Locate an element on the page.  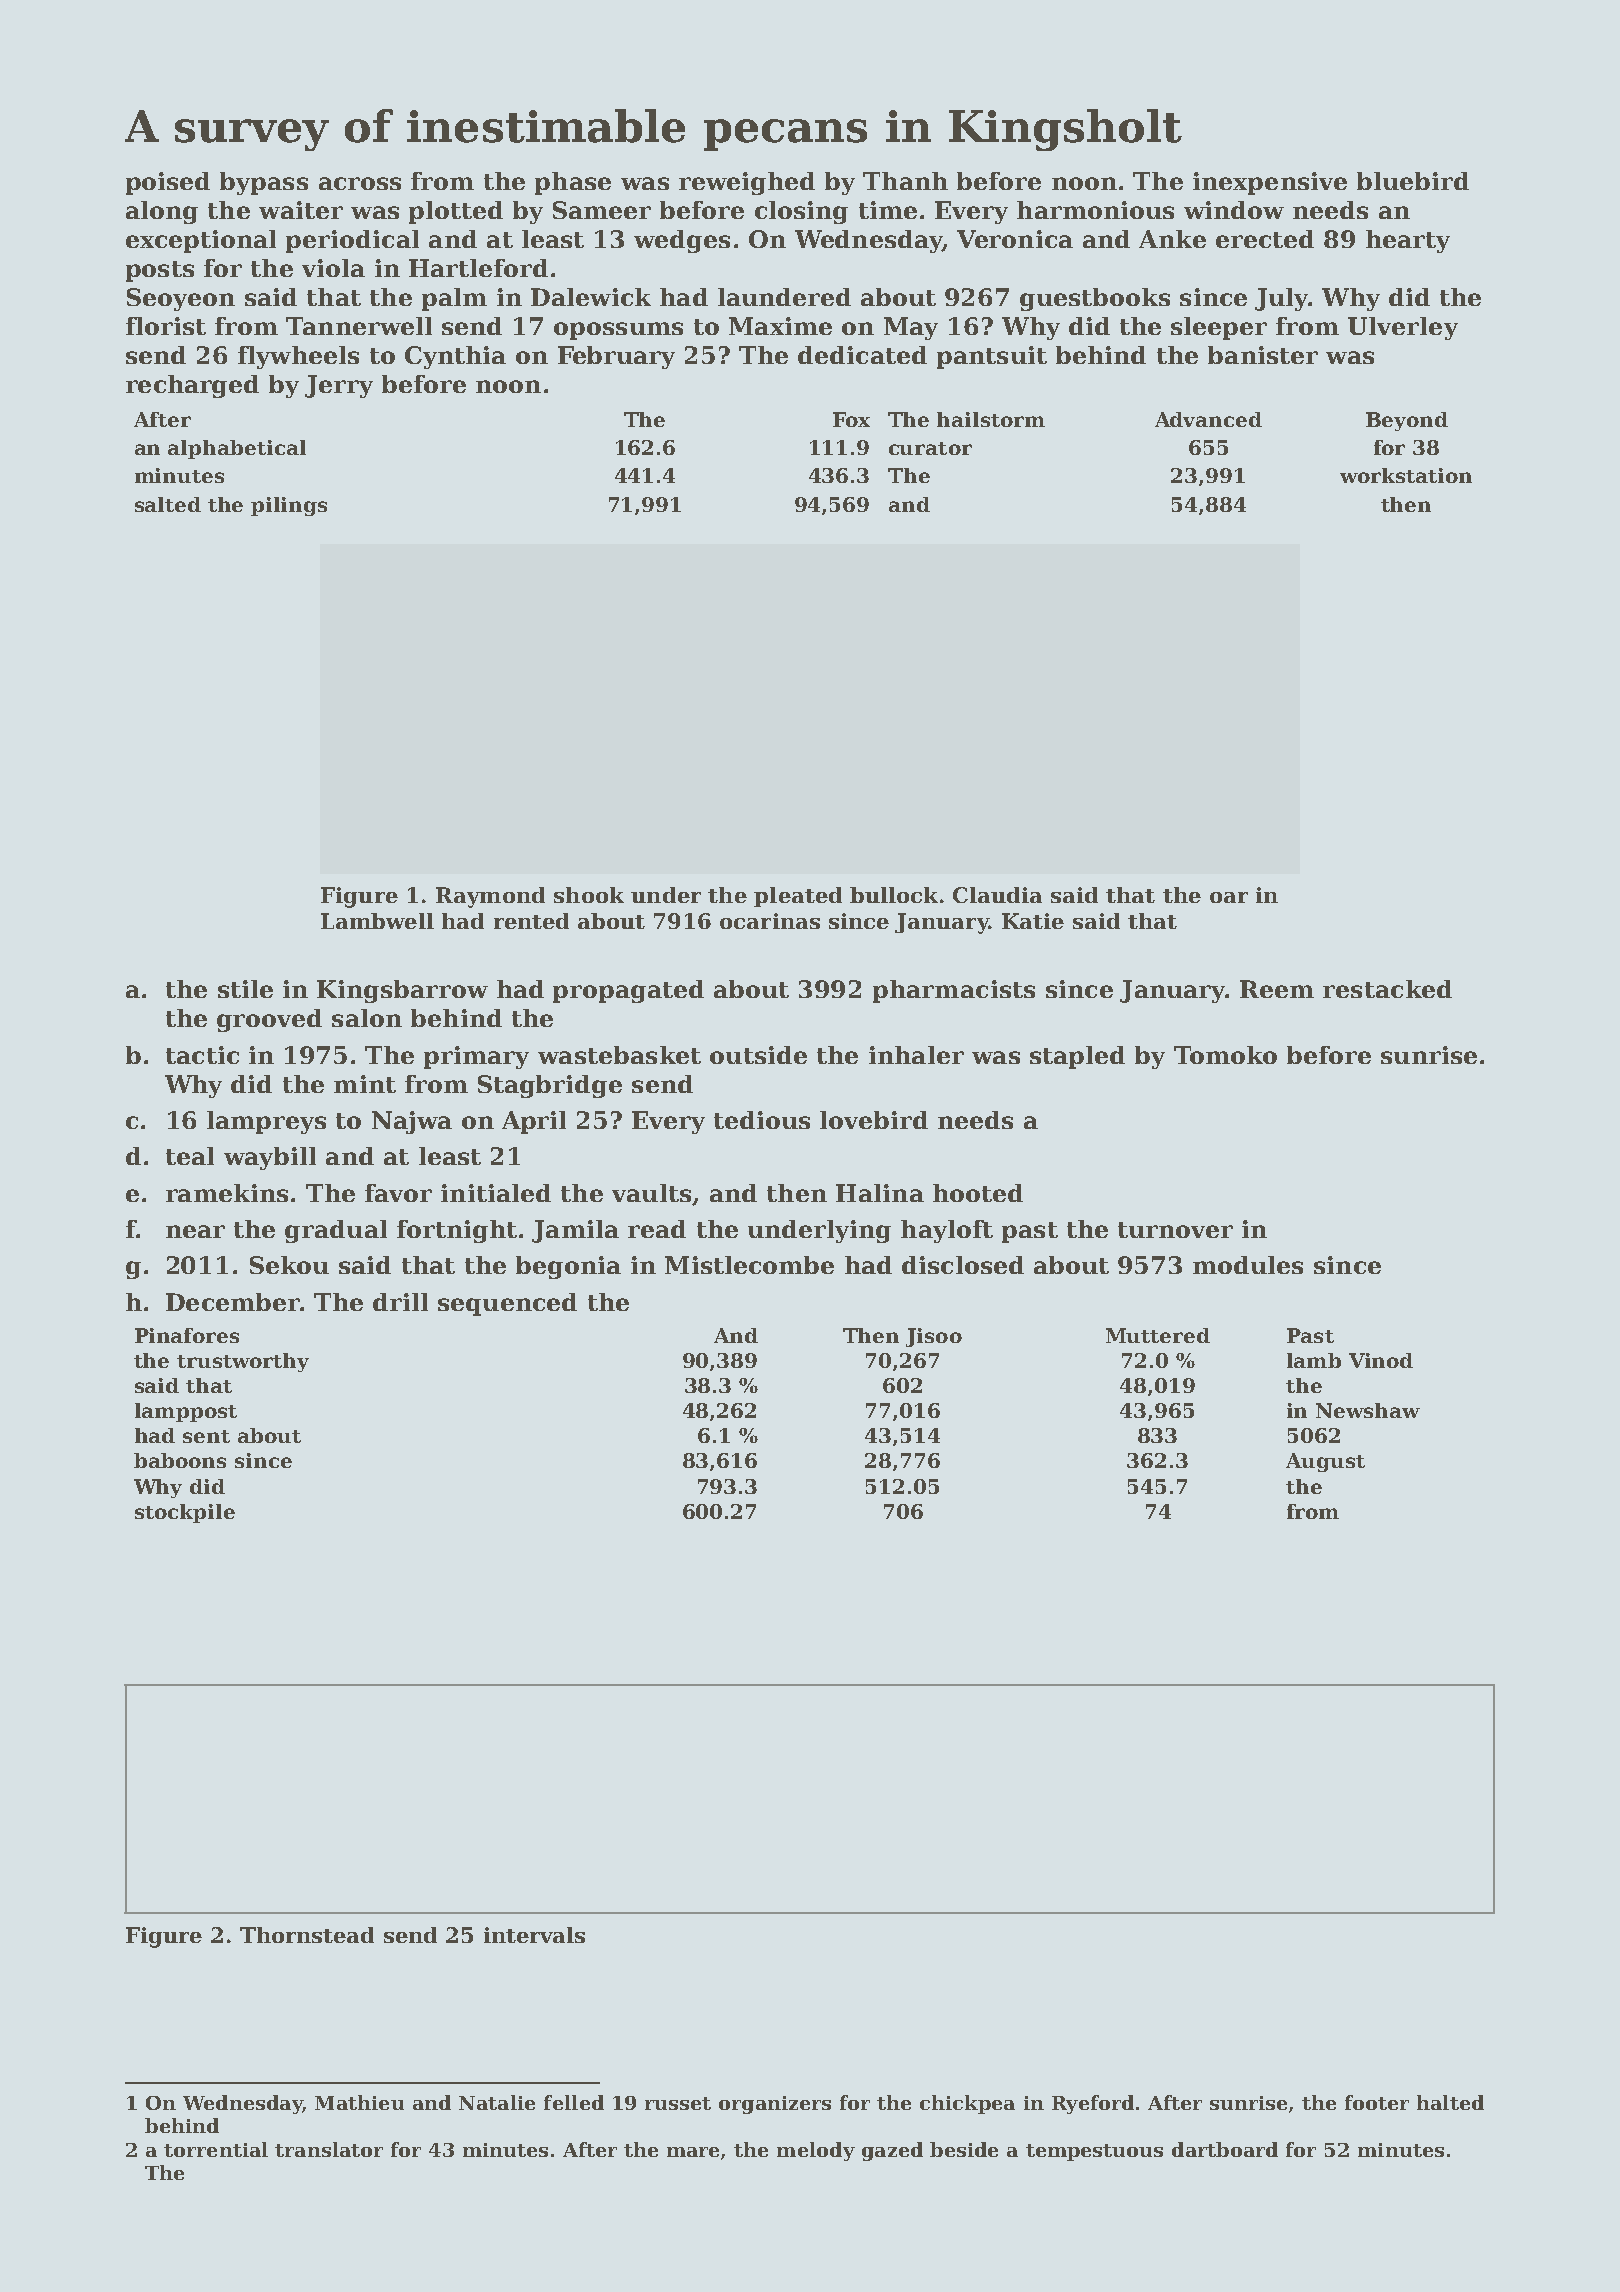
russet is located at coordinates (678, 2103).
